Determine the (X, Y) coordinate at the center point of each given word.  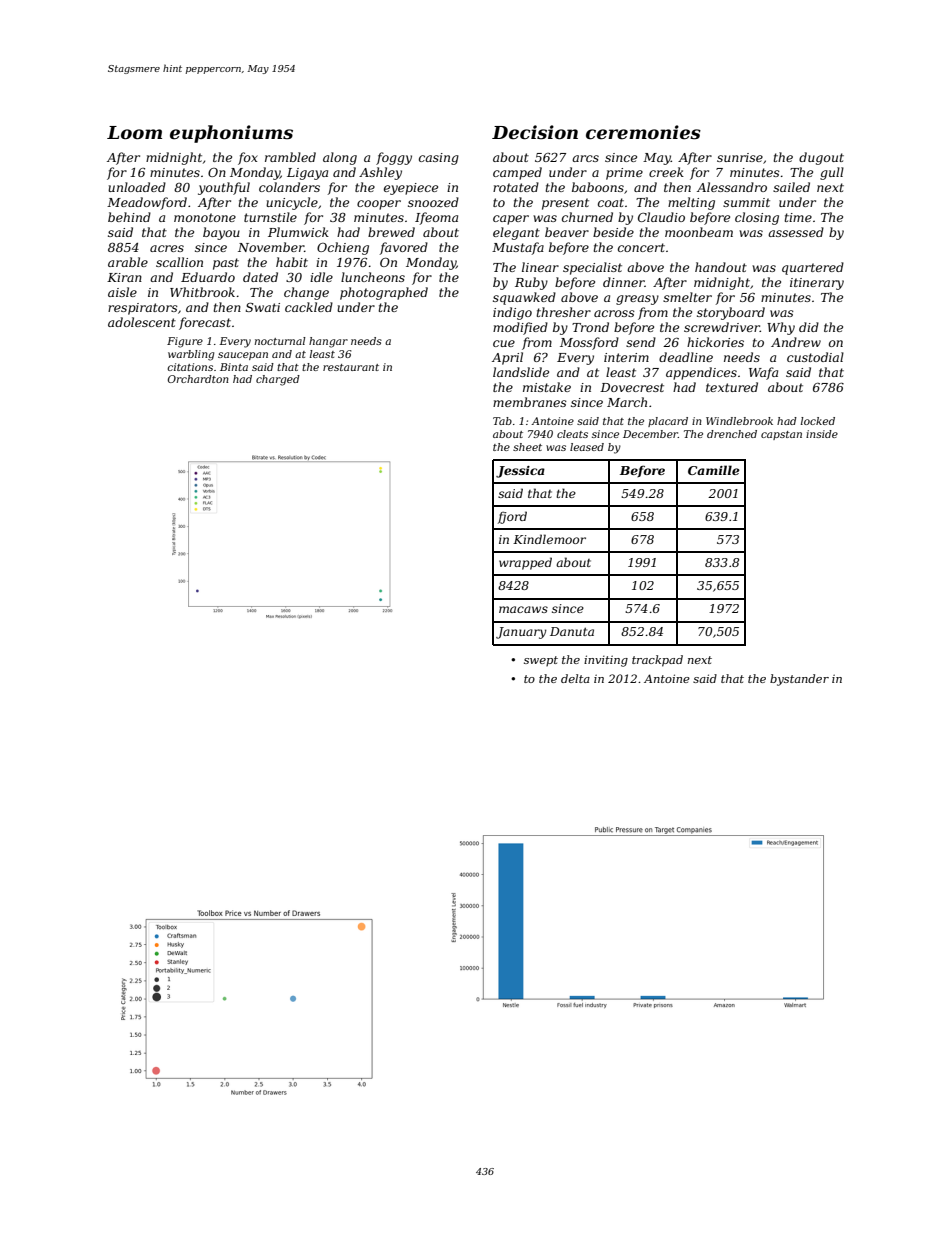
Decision (535, 132)
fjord (512, 517)
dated (260, 277)
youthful (224, 188)
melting (691, 203)
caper (511, 220)
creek (666, 172)
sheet (527, 447)
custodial (815, 357)
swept (541, 661)
